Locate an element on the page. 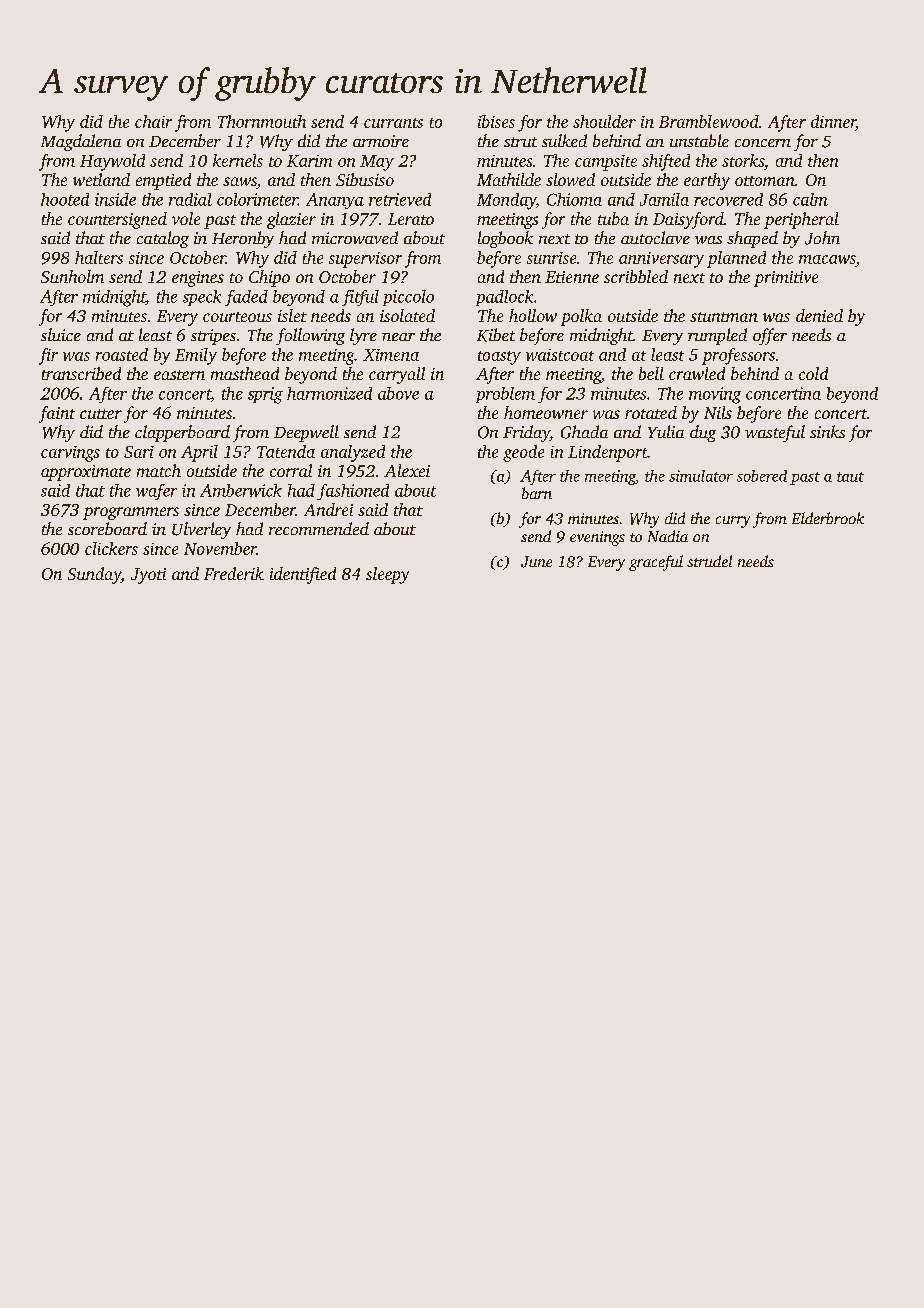 This document has height=1308, width=924. Frederik is located at coordinates (234, 573).
